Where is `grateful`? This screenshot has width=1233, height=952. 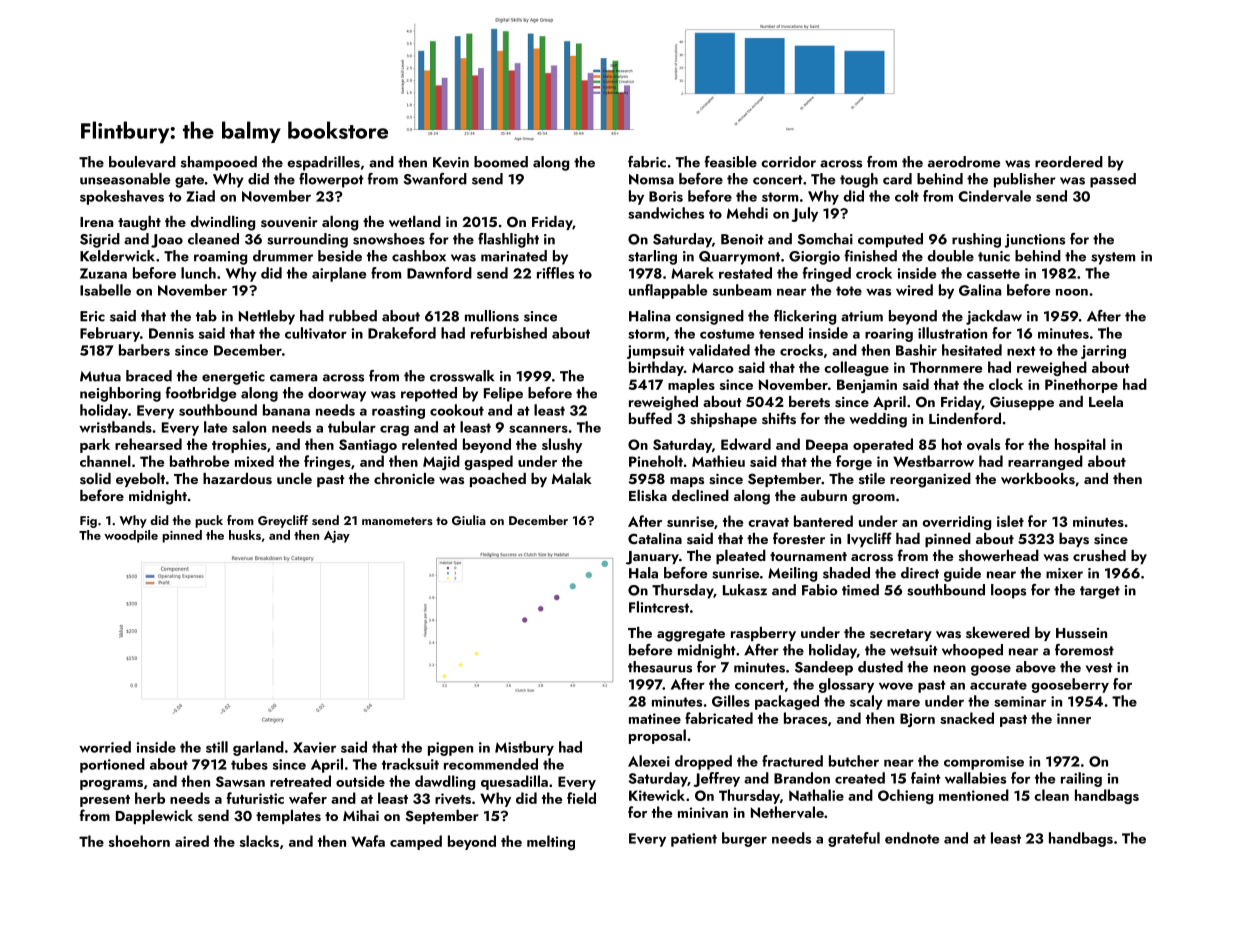 grateful is located at coordinates (854, 839).
